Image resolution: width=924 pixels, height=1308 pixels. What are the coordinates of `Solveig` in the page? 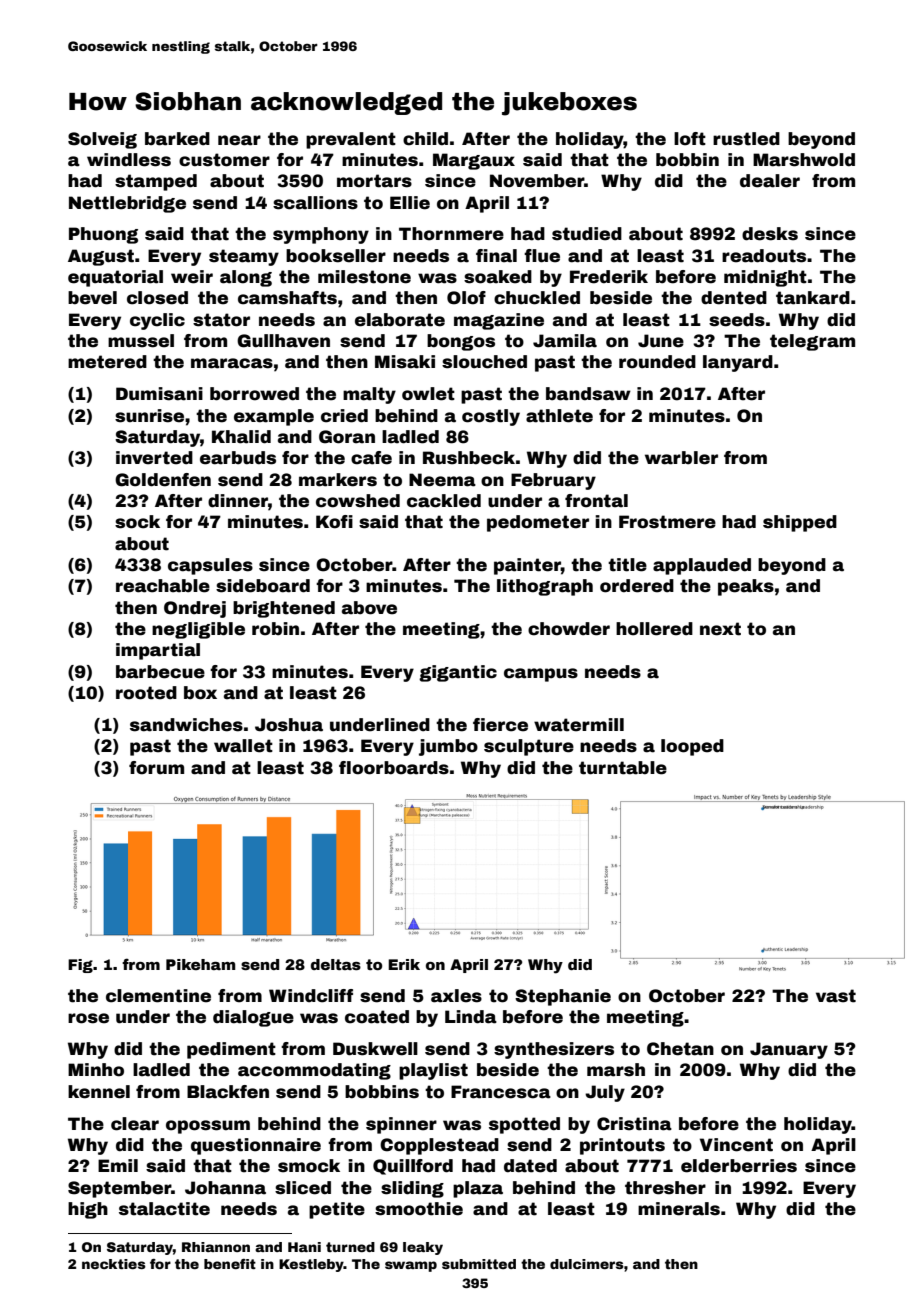 It's located at (102, 140).
